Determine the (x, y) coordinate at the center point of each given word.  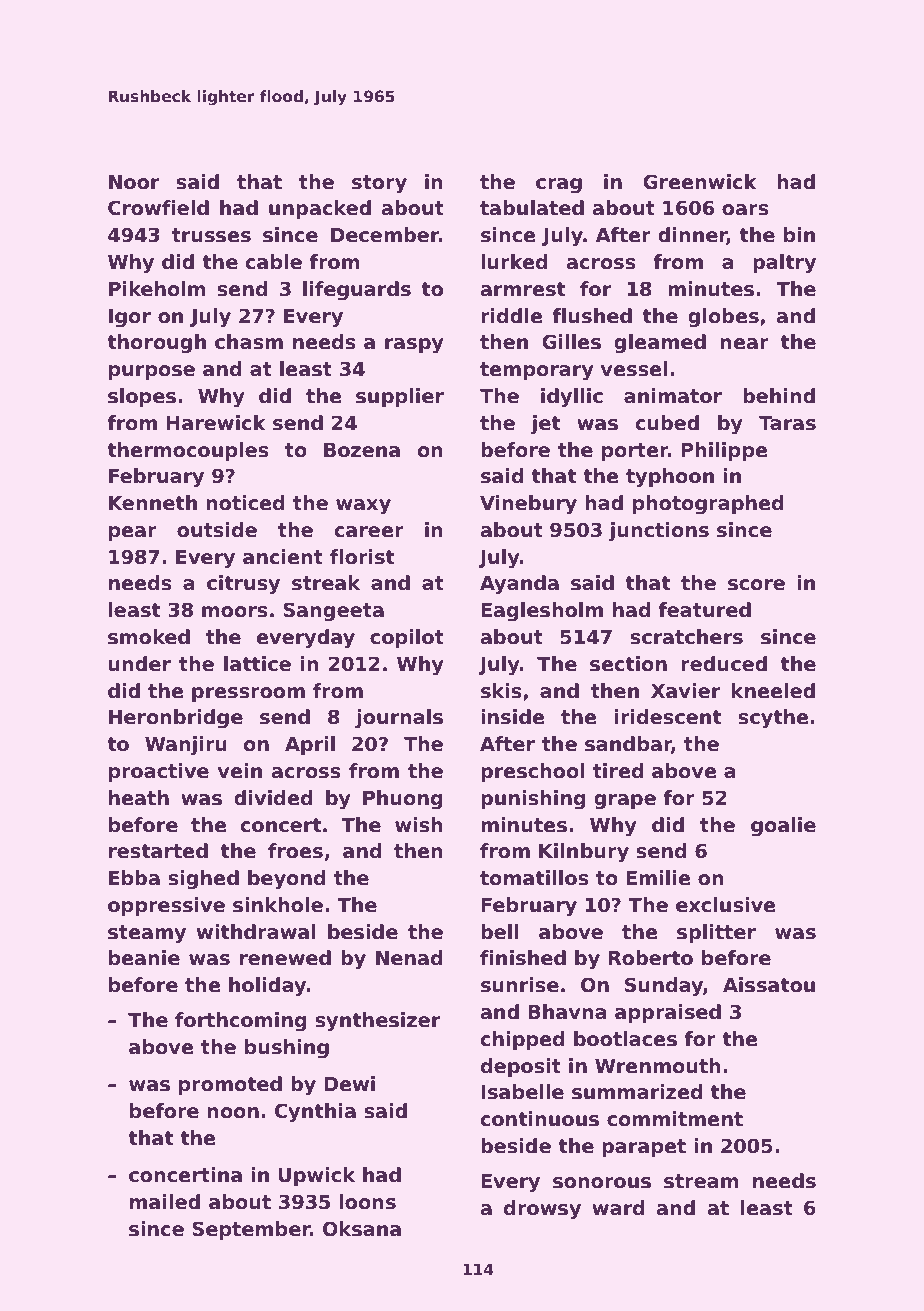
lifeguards (357, 290)
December (385, 235)
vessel (634, 369)
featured (704, 610)
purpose (152, 372)
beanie (144, 958)
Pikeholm (157, 289)
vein (240, 771)
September (251, 1230)
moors (235, 612)
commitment (675, 1119)
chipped (522, 1040)
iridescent (668, 717)
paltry (784, 263)
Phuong (403, 799)
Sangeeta (333, 611)
